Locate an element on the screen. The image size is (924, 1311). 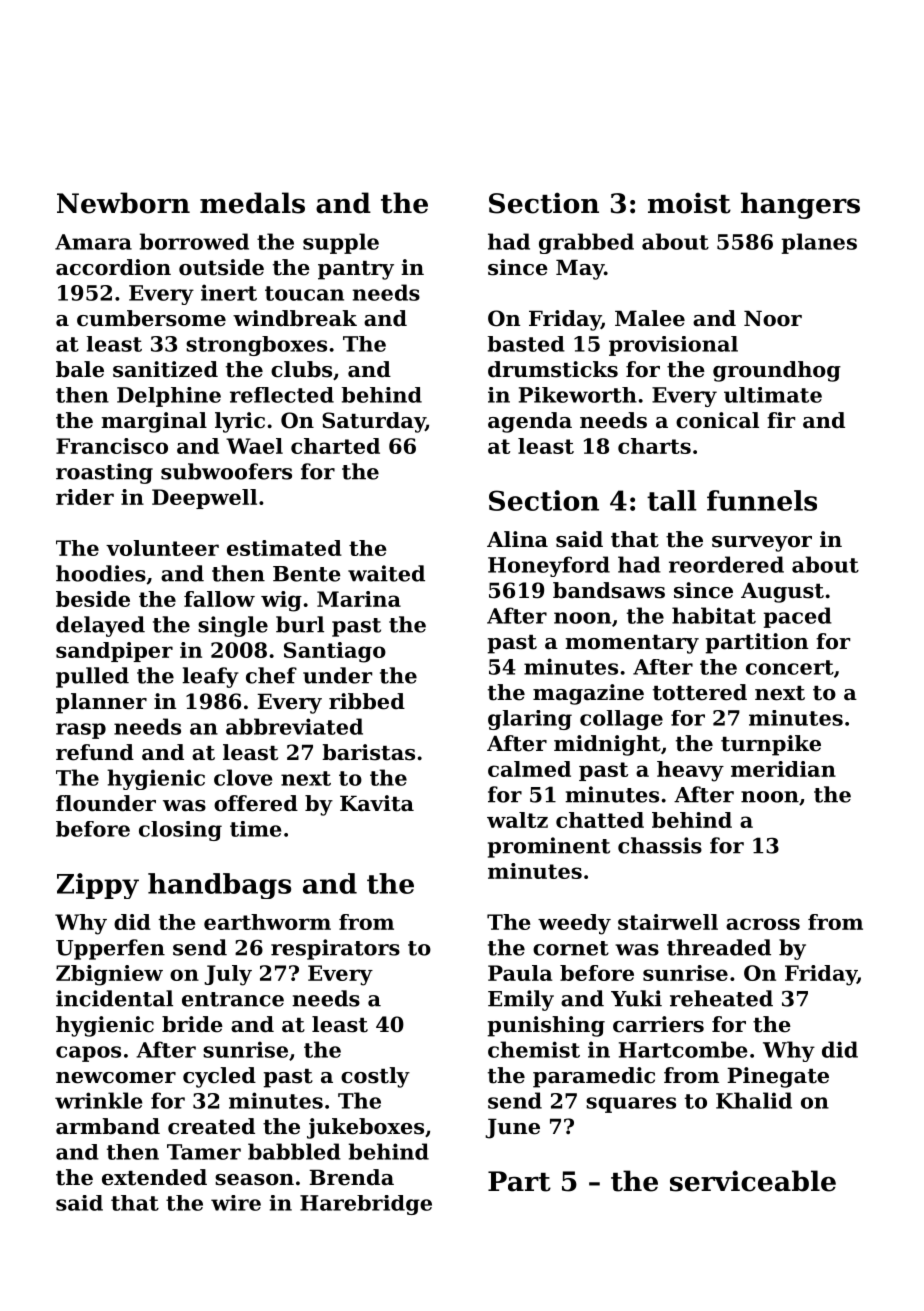
chassis is located at coordinates (660, 845).
